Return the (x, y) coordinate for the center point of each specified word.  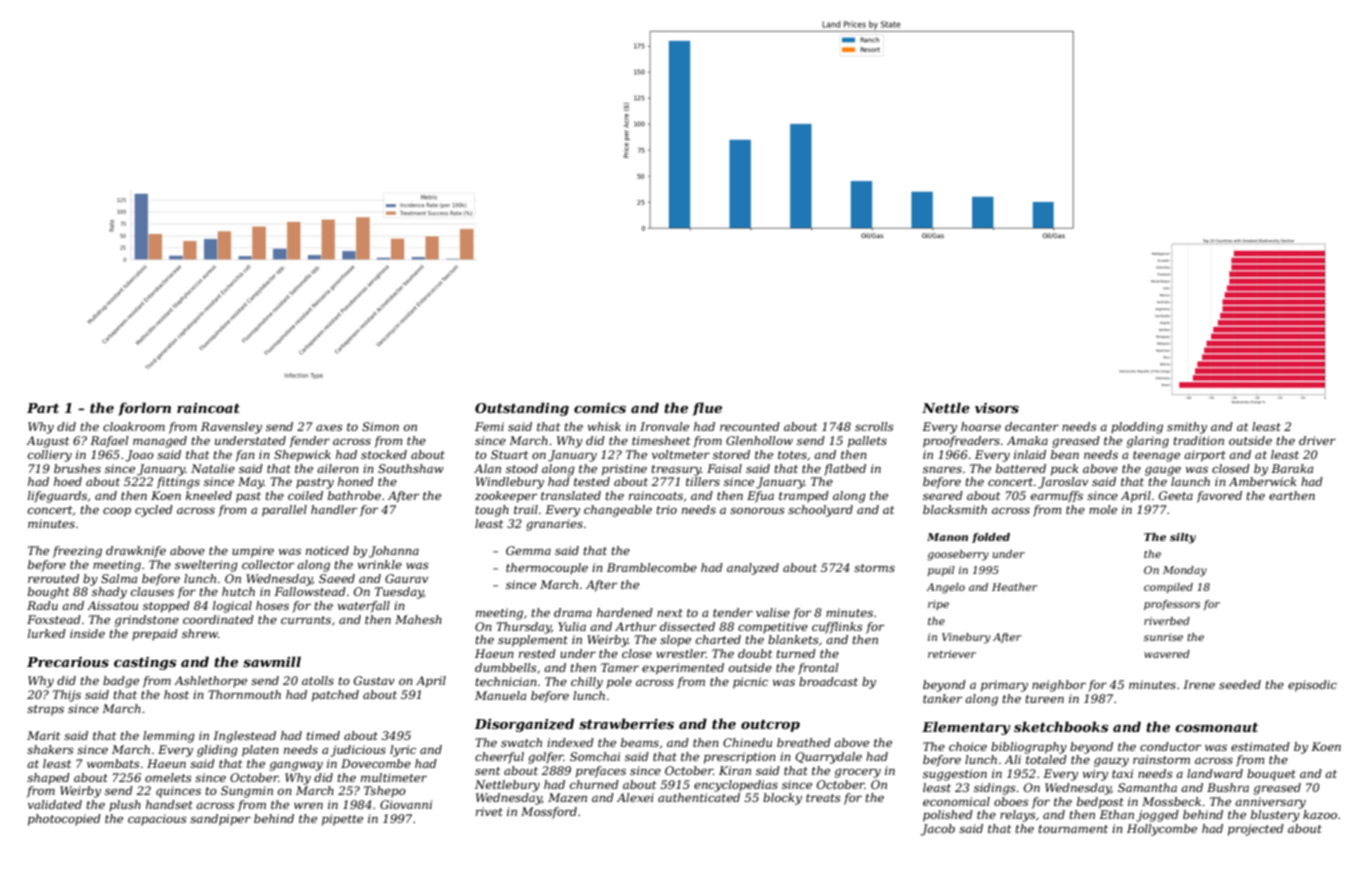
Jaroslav (1063, 483)
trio (666, 509)
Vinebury (966, 638)
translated (571, 495)
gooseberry (958, 555)
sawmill (272, 661)
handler (334, 509)
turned (796, 653)
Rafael (109, 442)
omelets (168, 777)
